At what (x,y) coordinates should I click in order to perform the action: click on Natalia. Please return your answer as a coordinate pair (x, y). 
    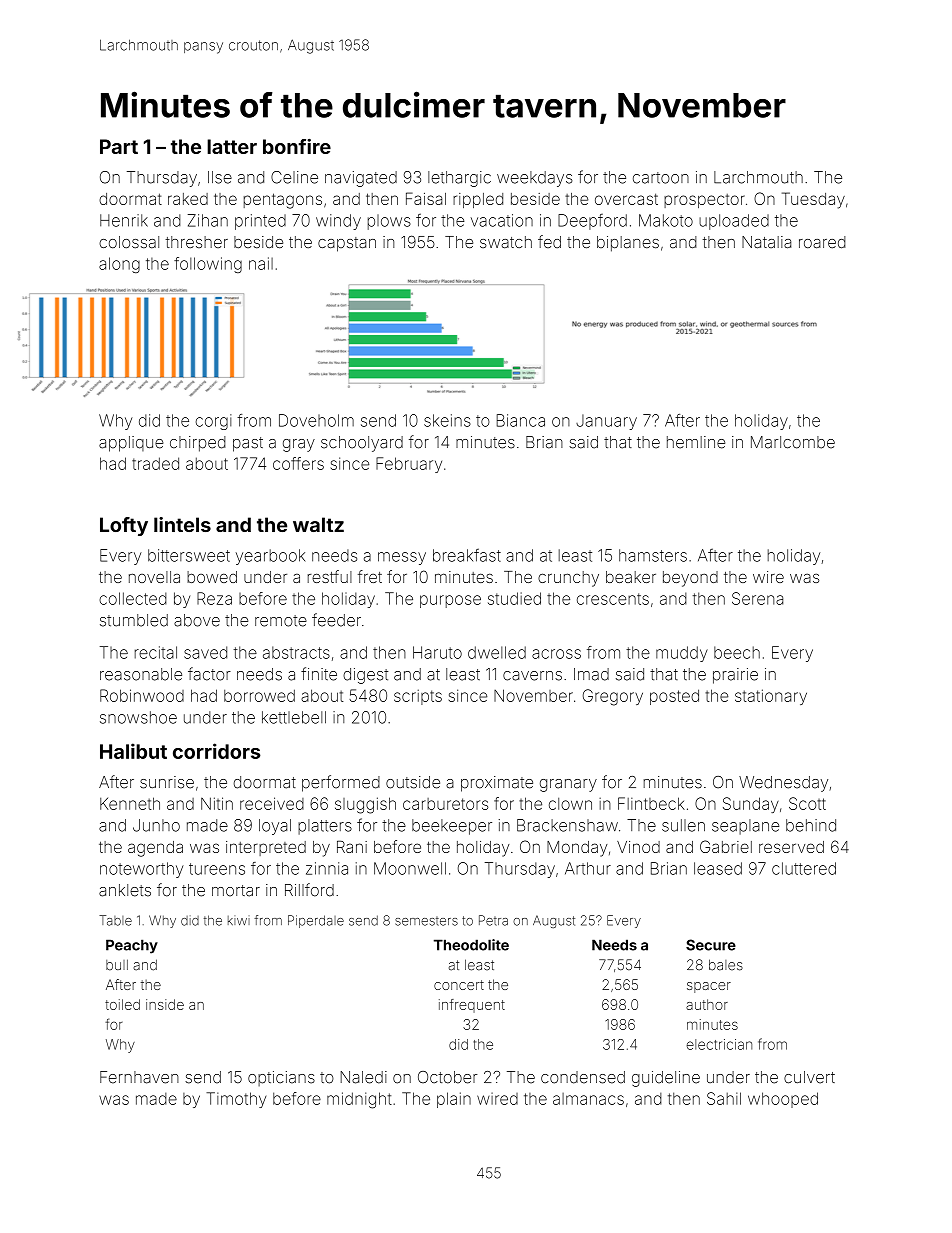
    Looking at the image, I should click on (766, 242).
